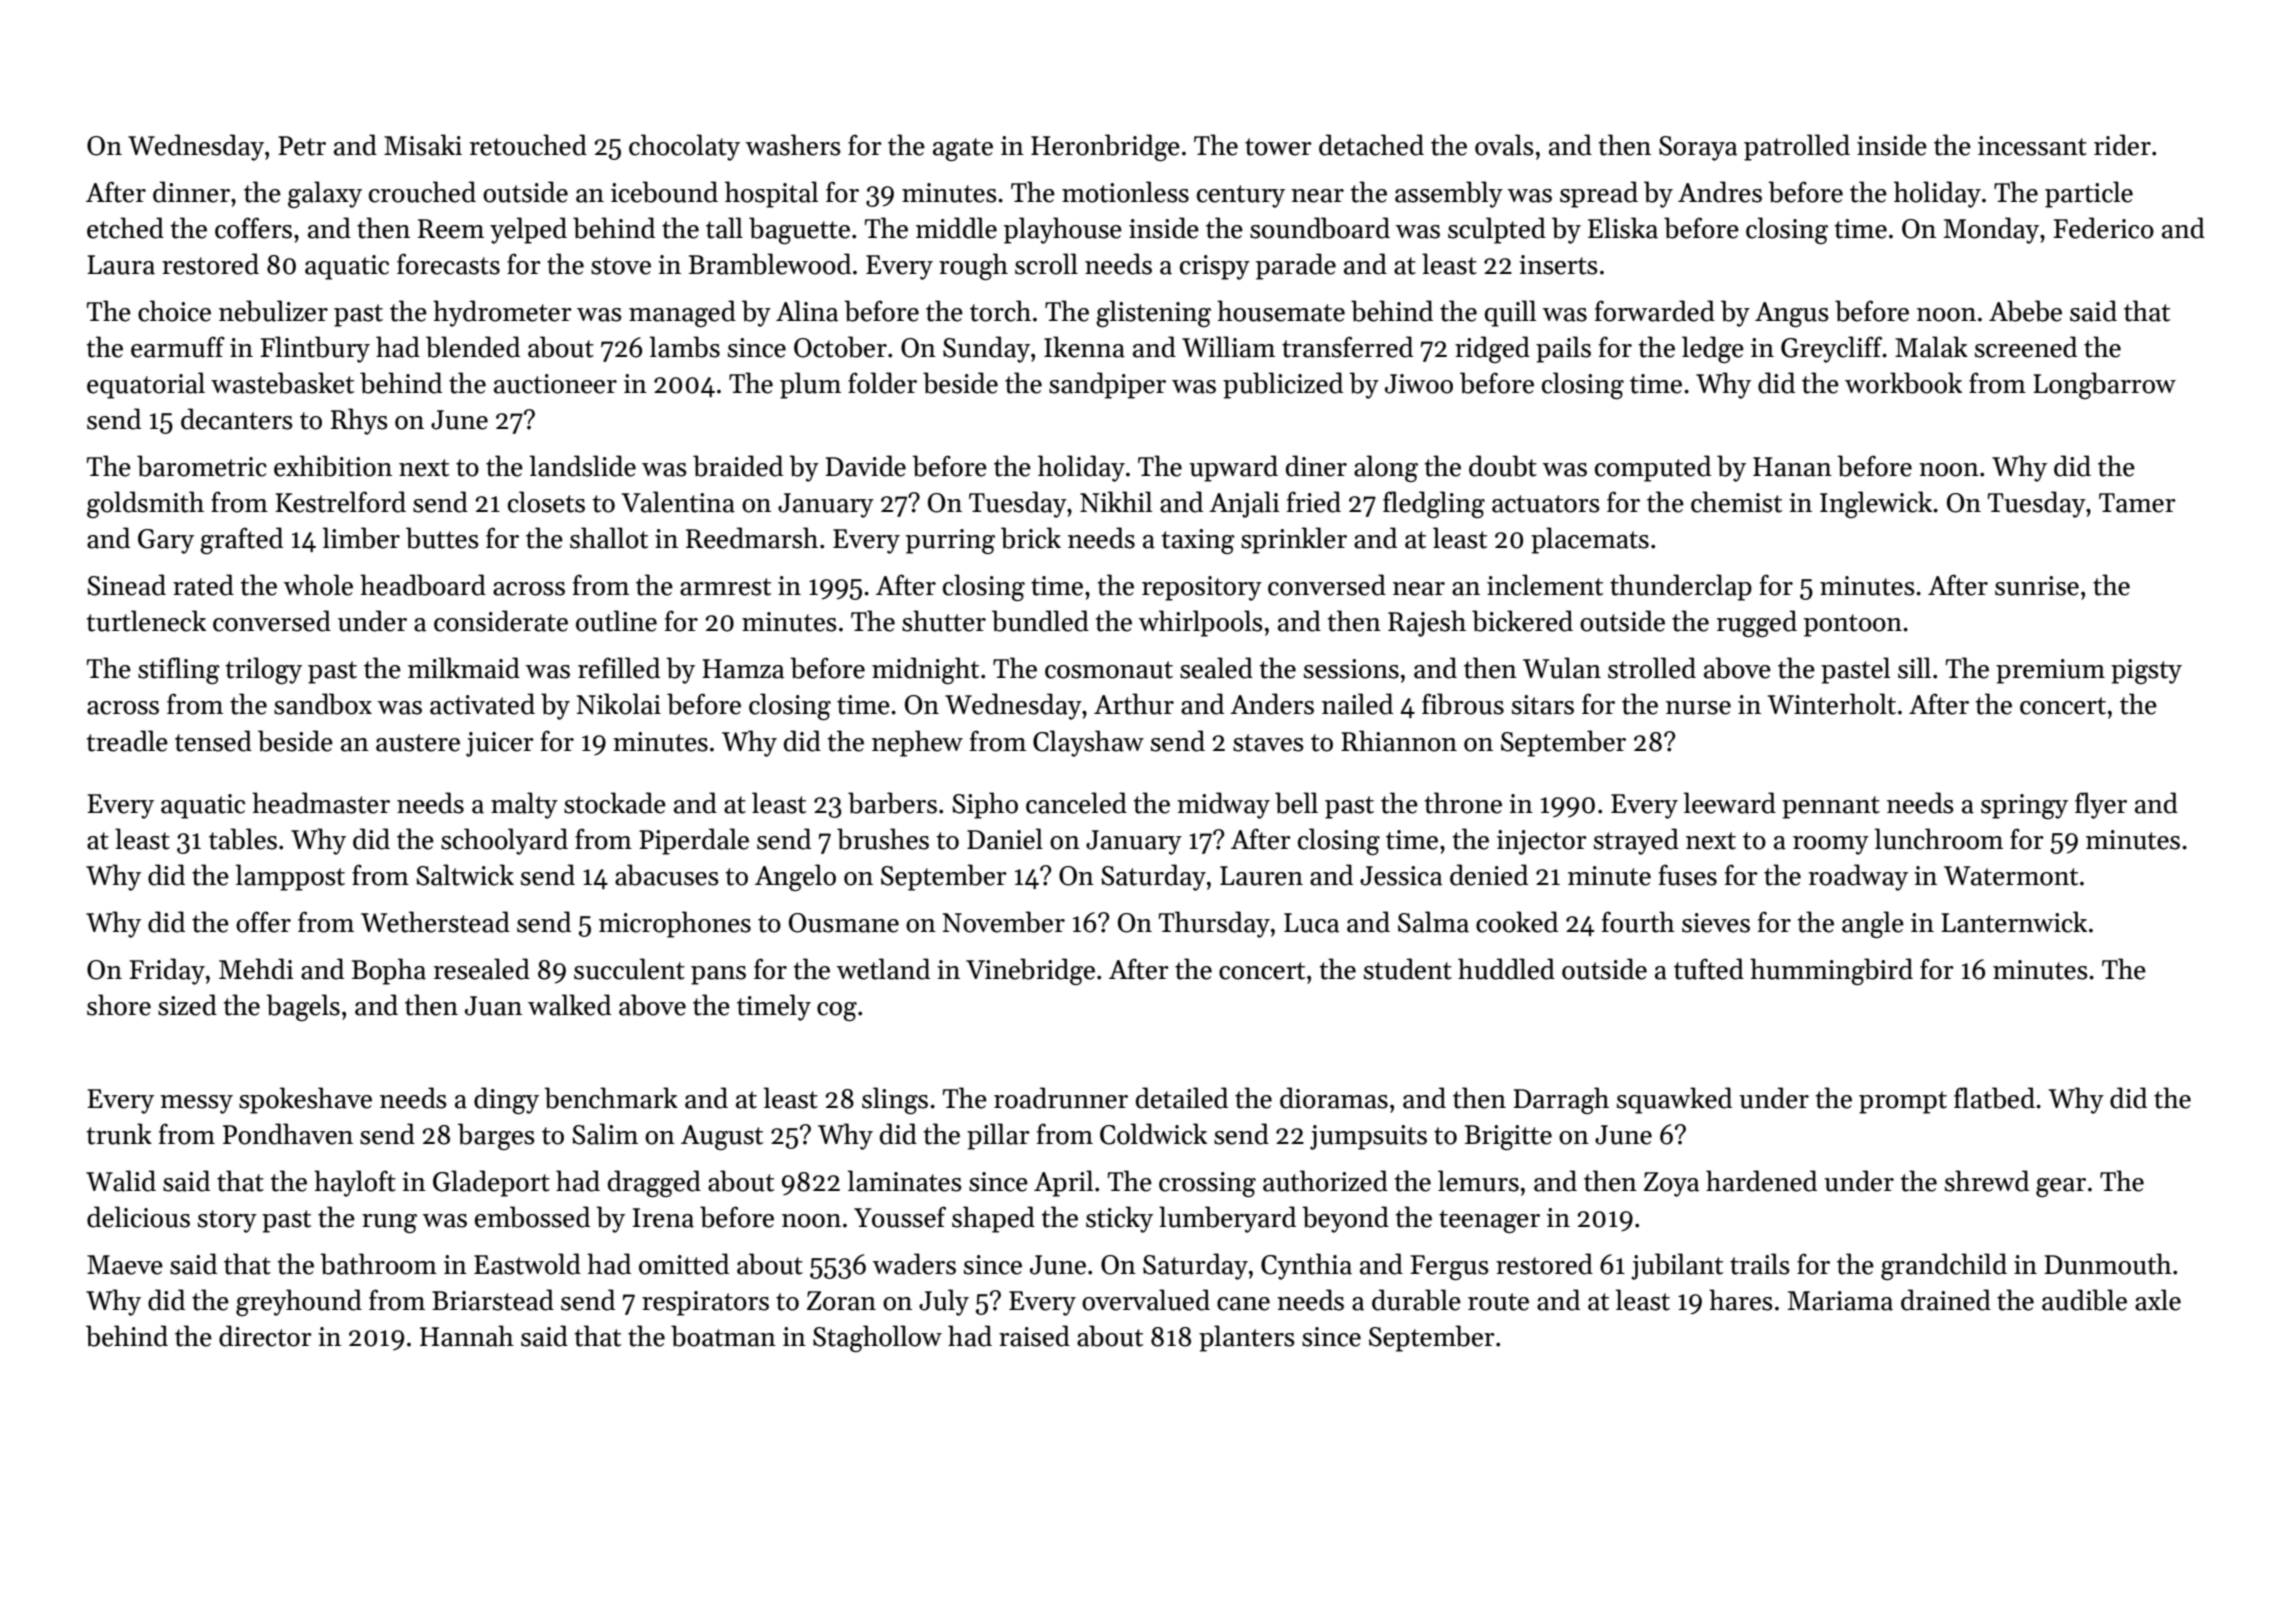  What do you see at coordinates (125, 1265) in the image?
I see `Maeve` at bounding box center [125, 1265].
